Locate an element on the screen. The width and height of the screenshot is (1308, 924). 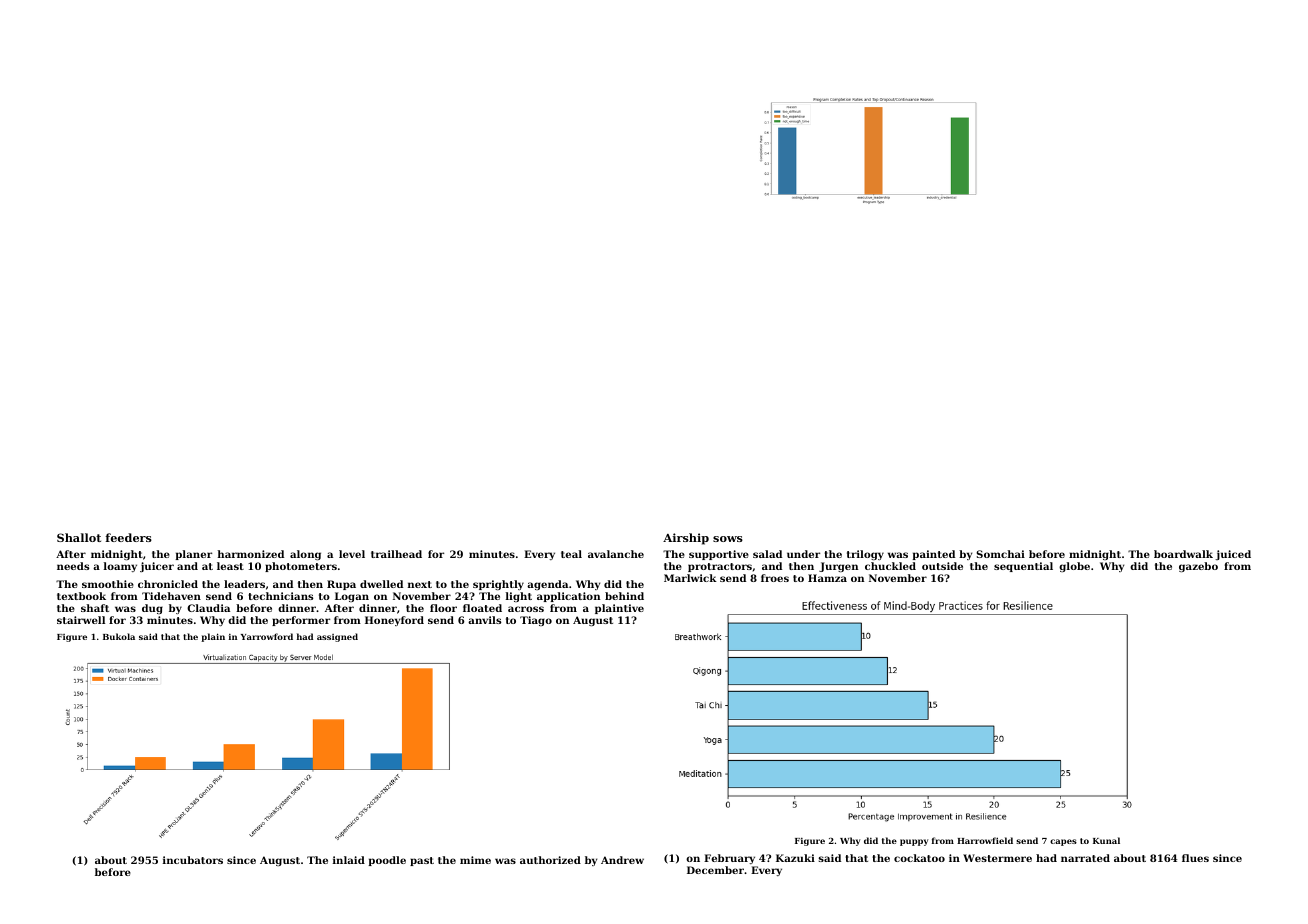
chronicled is located at coordinates (168, 584).
